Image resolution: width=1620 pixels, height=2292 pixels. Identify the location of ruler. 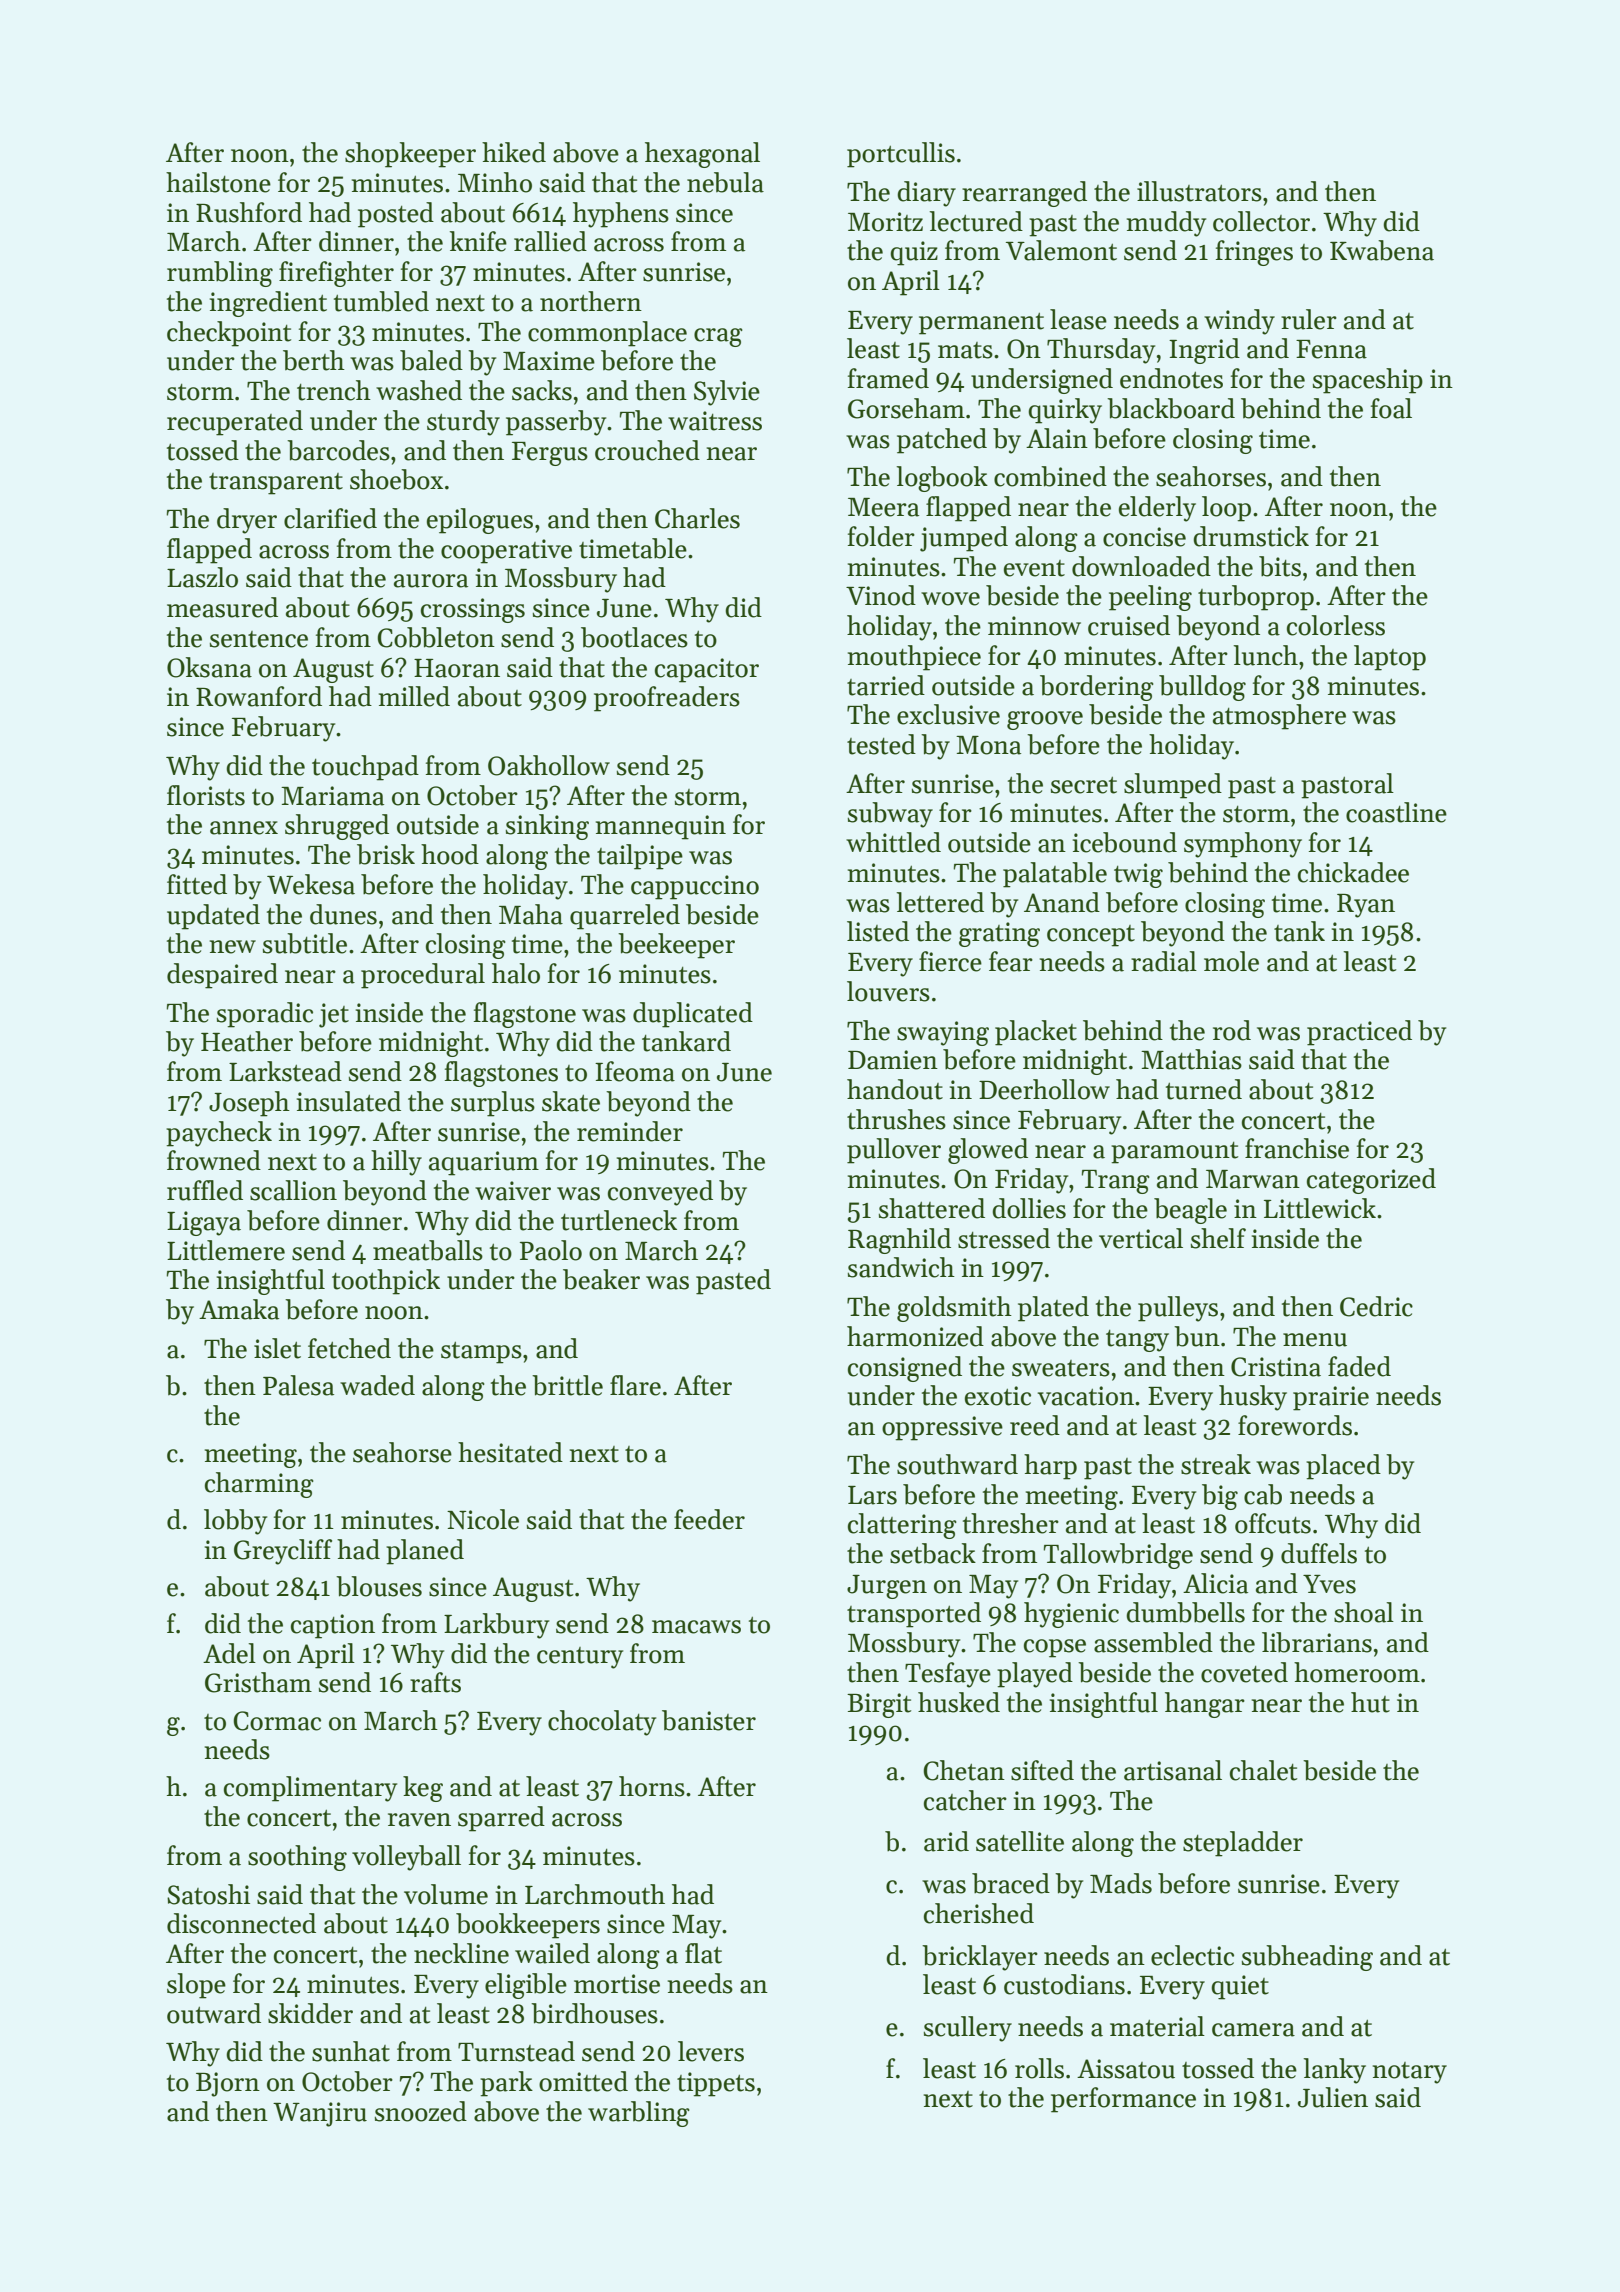
(1309, 319).
